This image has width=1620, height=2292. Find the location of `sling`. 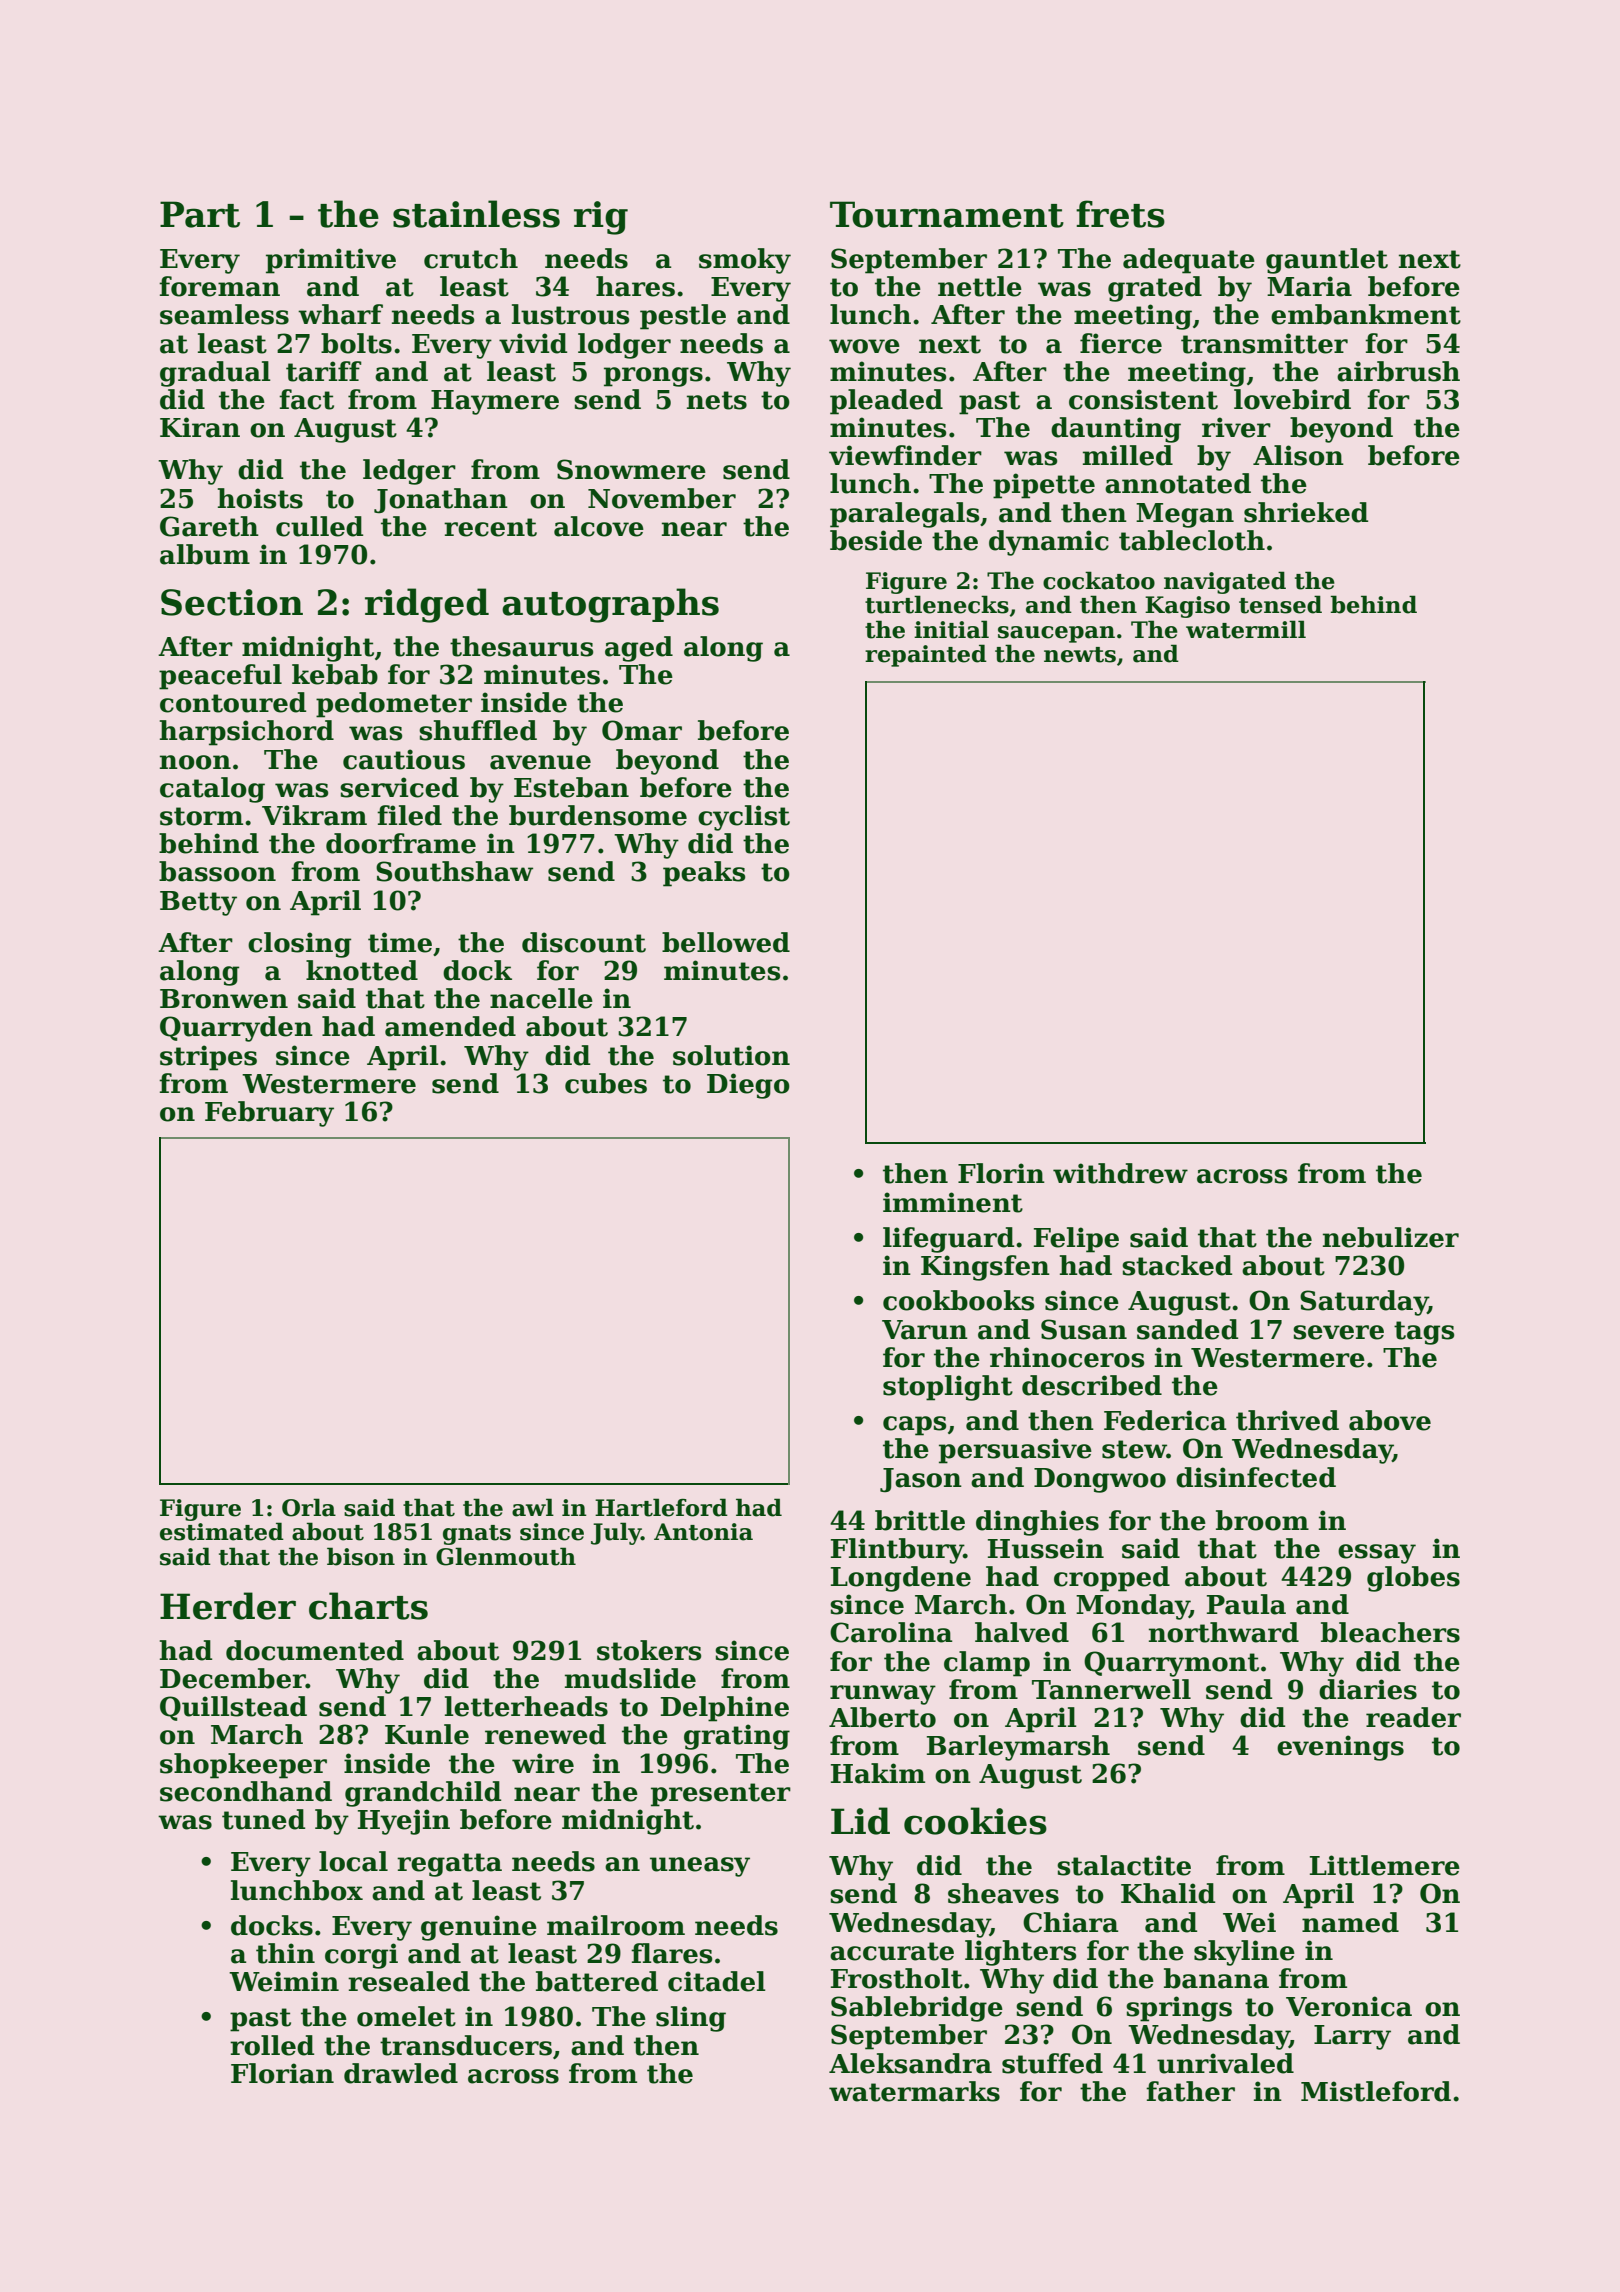

sling is located at coordinates (691, 2019).
